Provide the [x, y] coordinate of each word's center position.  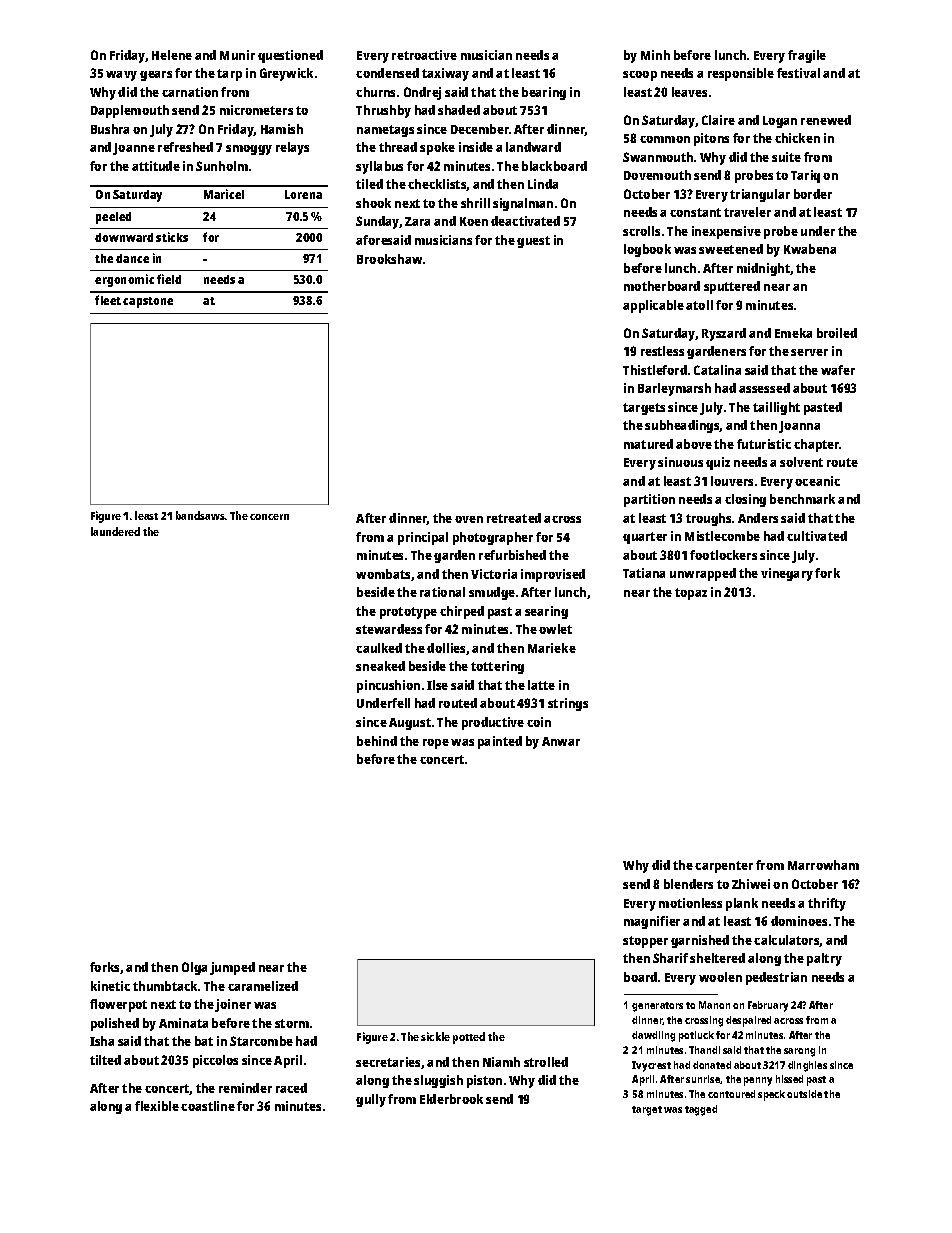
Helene [172, 55]
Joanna [799, 427]
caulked [379, 648]
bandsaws [200, 515]
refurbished [512, 555]
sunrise [703, 1079]
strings [568, 704]
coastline [208, 1106]
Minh [655, 55]
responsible [741, 74]
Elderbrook [451, 1099]
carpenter [724, 867]
